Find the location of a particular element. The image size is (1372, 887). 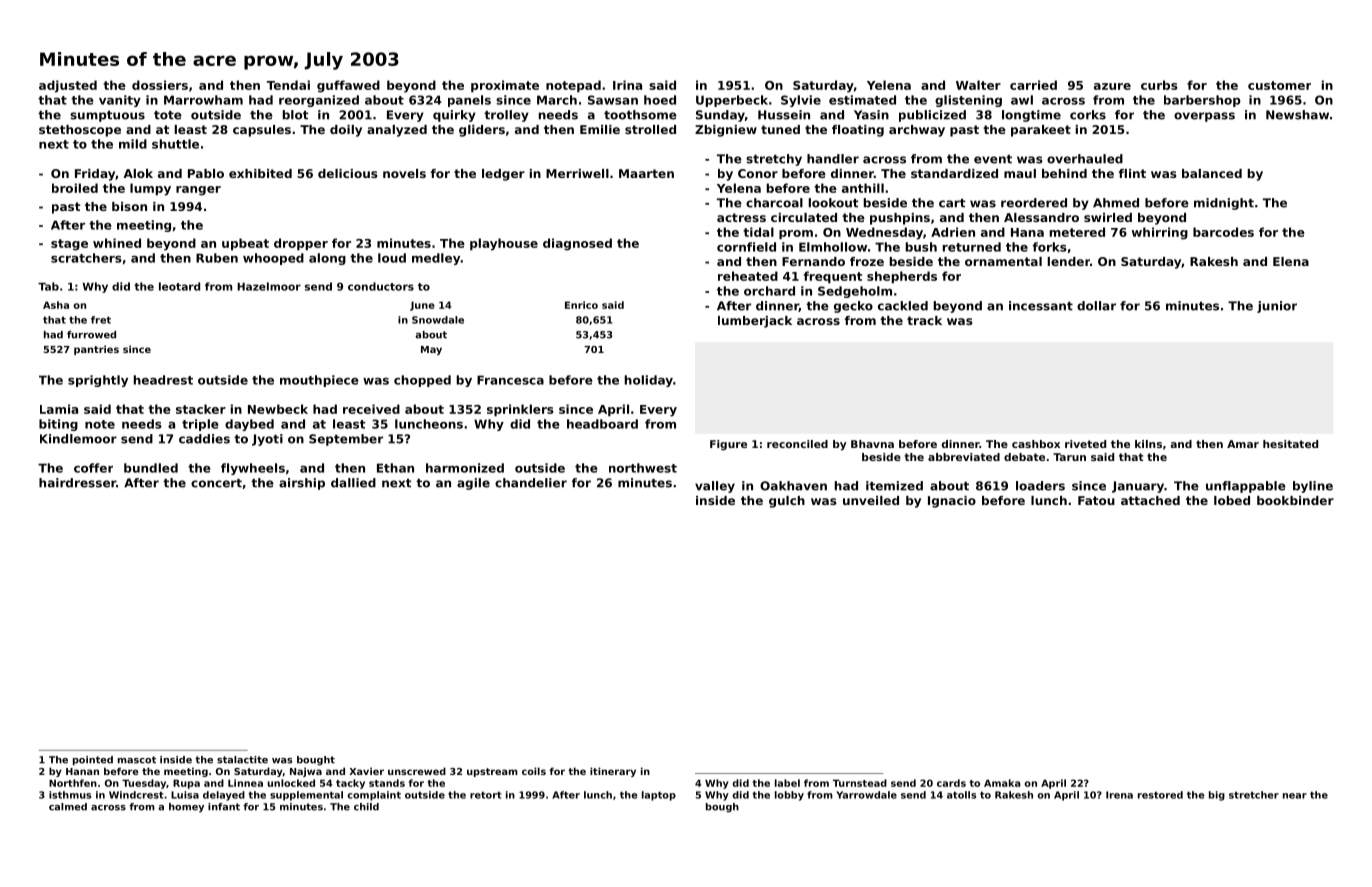

Lamia is located at coordinates (59, 409).
